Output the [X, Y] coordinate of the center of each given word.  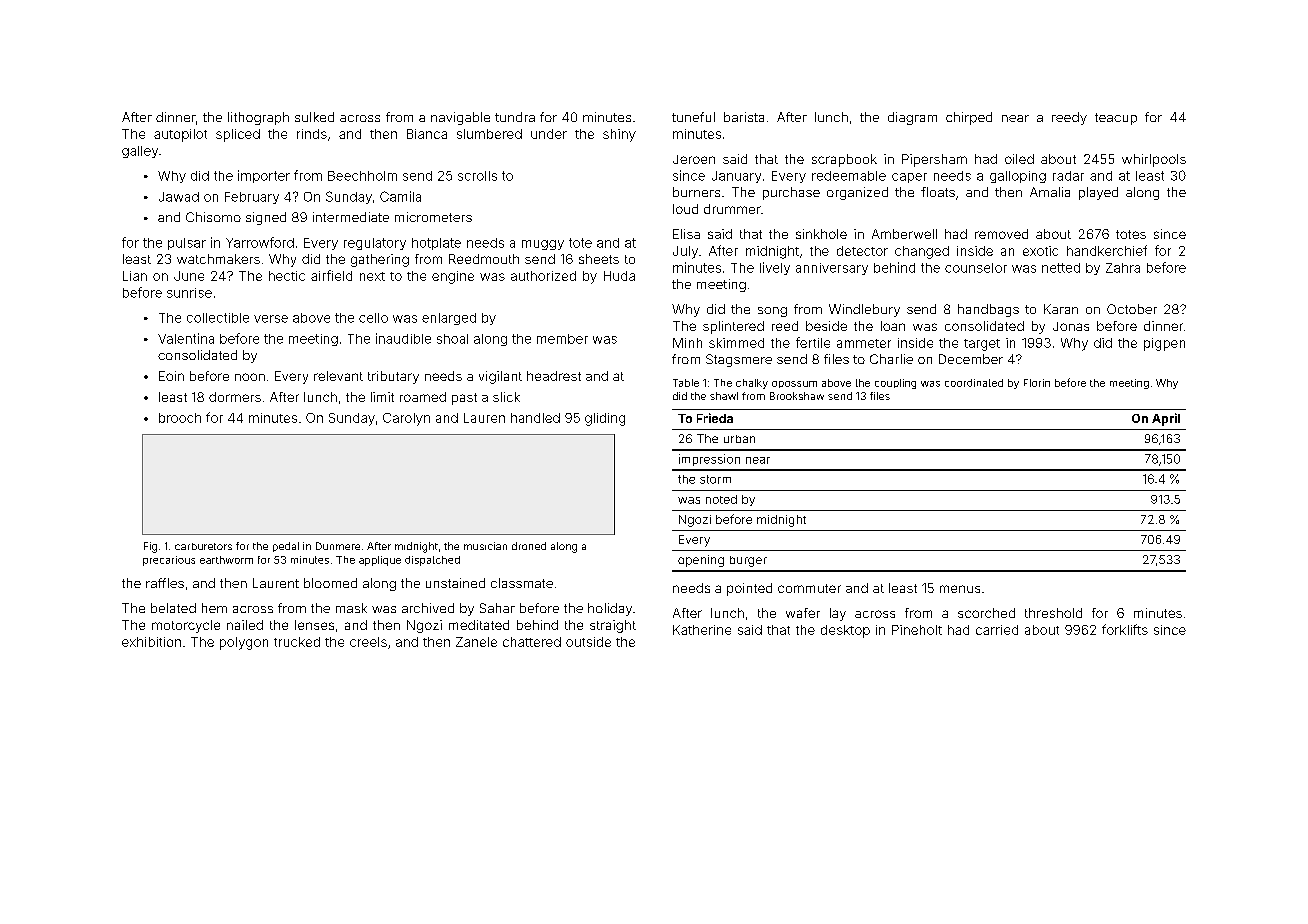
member [562, 339]
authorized [543, 276]
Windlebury [864, 310]
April [1166, 419]
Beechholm [362, 176]
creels [368, 642]
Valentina [186, 338]
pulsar [187, 244]
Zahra [1123, 268]
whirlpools [1154, 160]
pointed [749, 589]
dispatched [432, 561]
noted [721, 499]
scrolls [477, 176]
